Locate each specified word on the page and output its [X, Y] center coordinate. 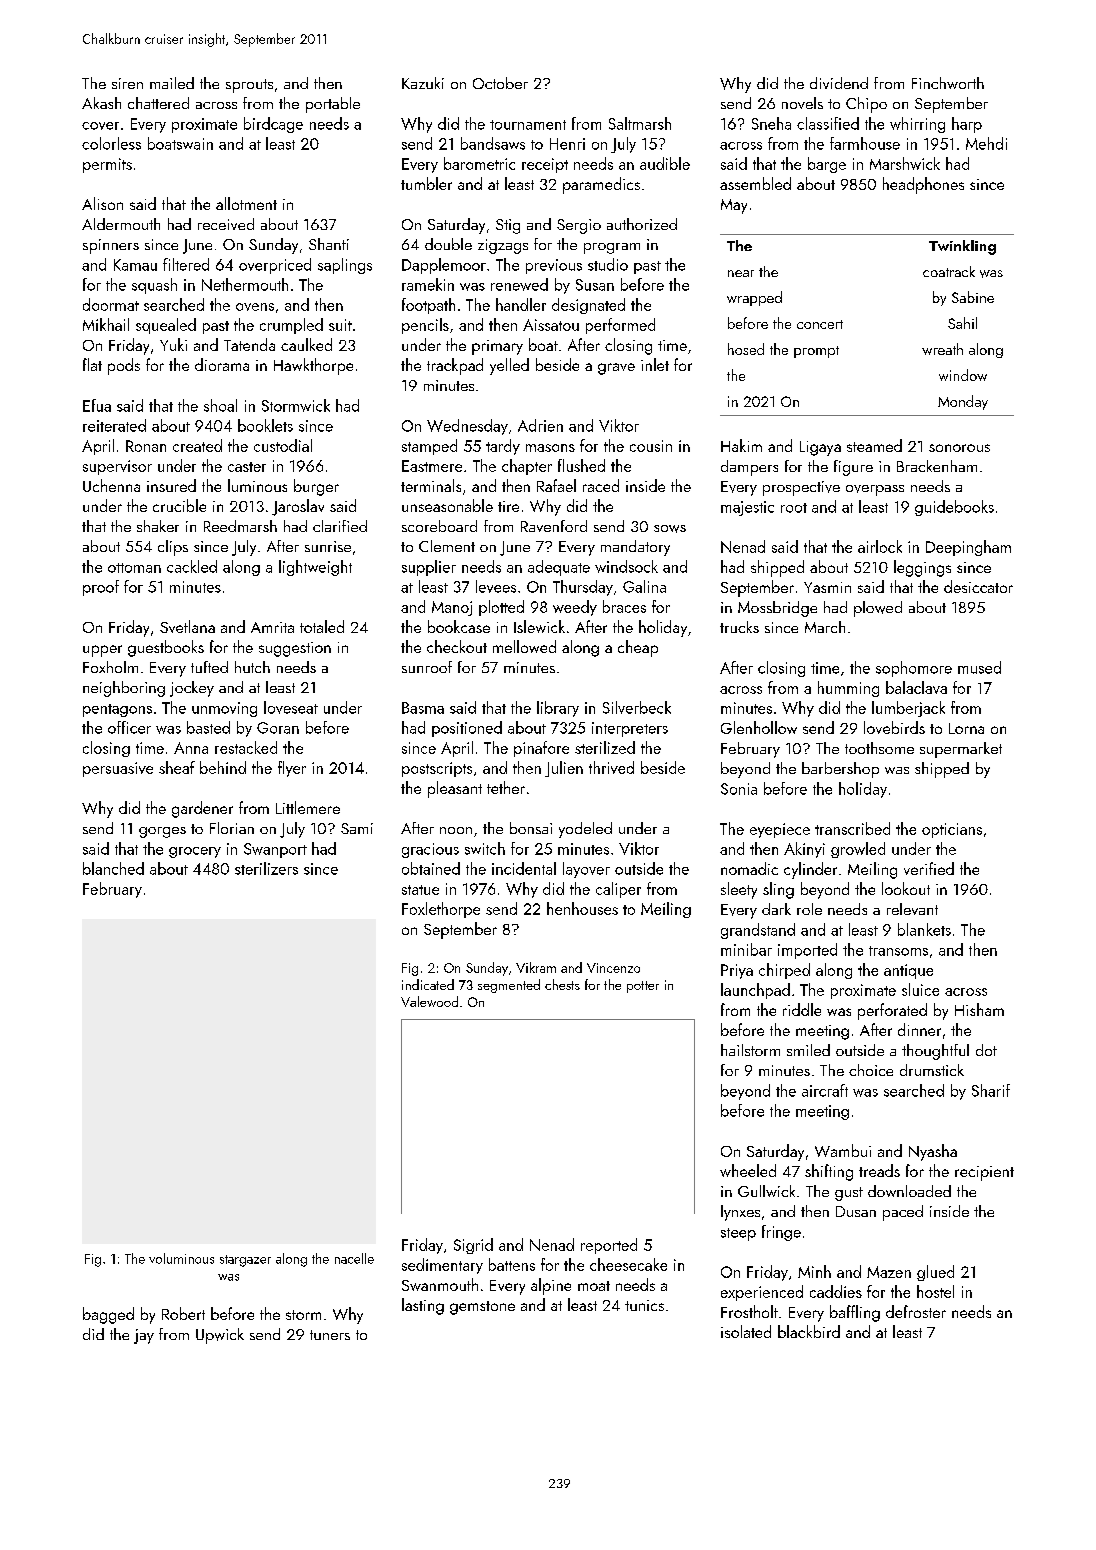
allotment [246, 203]
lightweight [315, 568]
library [558, 709]
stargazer [245, 1261]
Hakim [741, 445]
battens [512, 1264]
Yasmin [827, 587]
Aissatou [551, 325]
